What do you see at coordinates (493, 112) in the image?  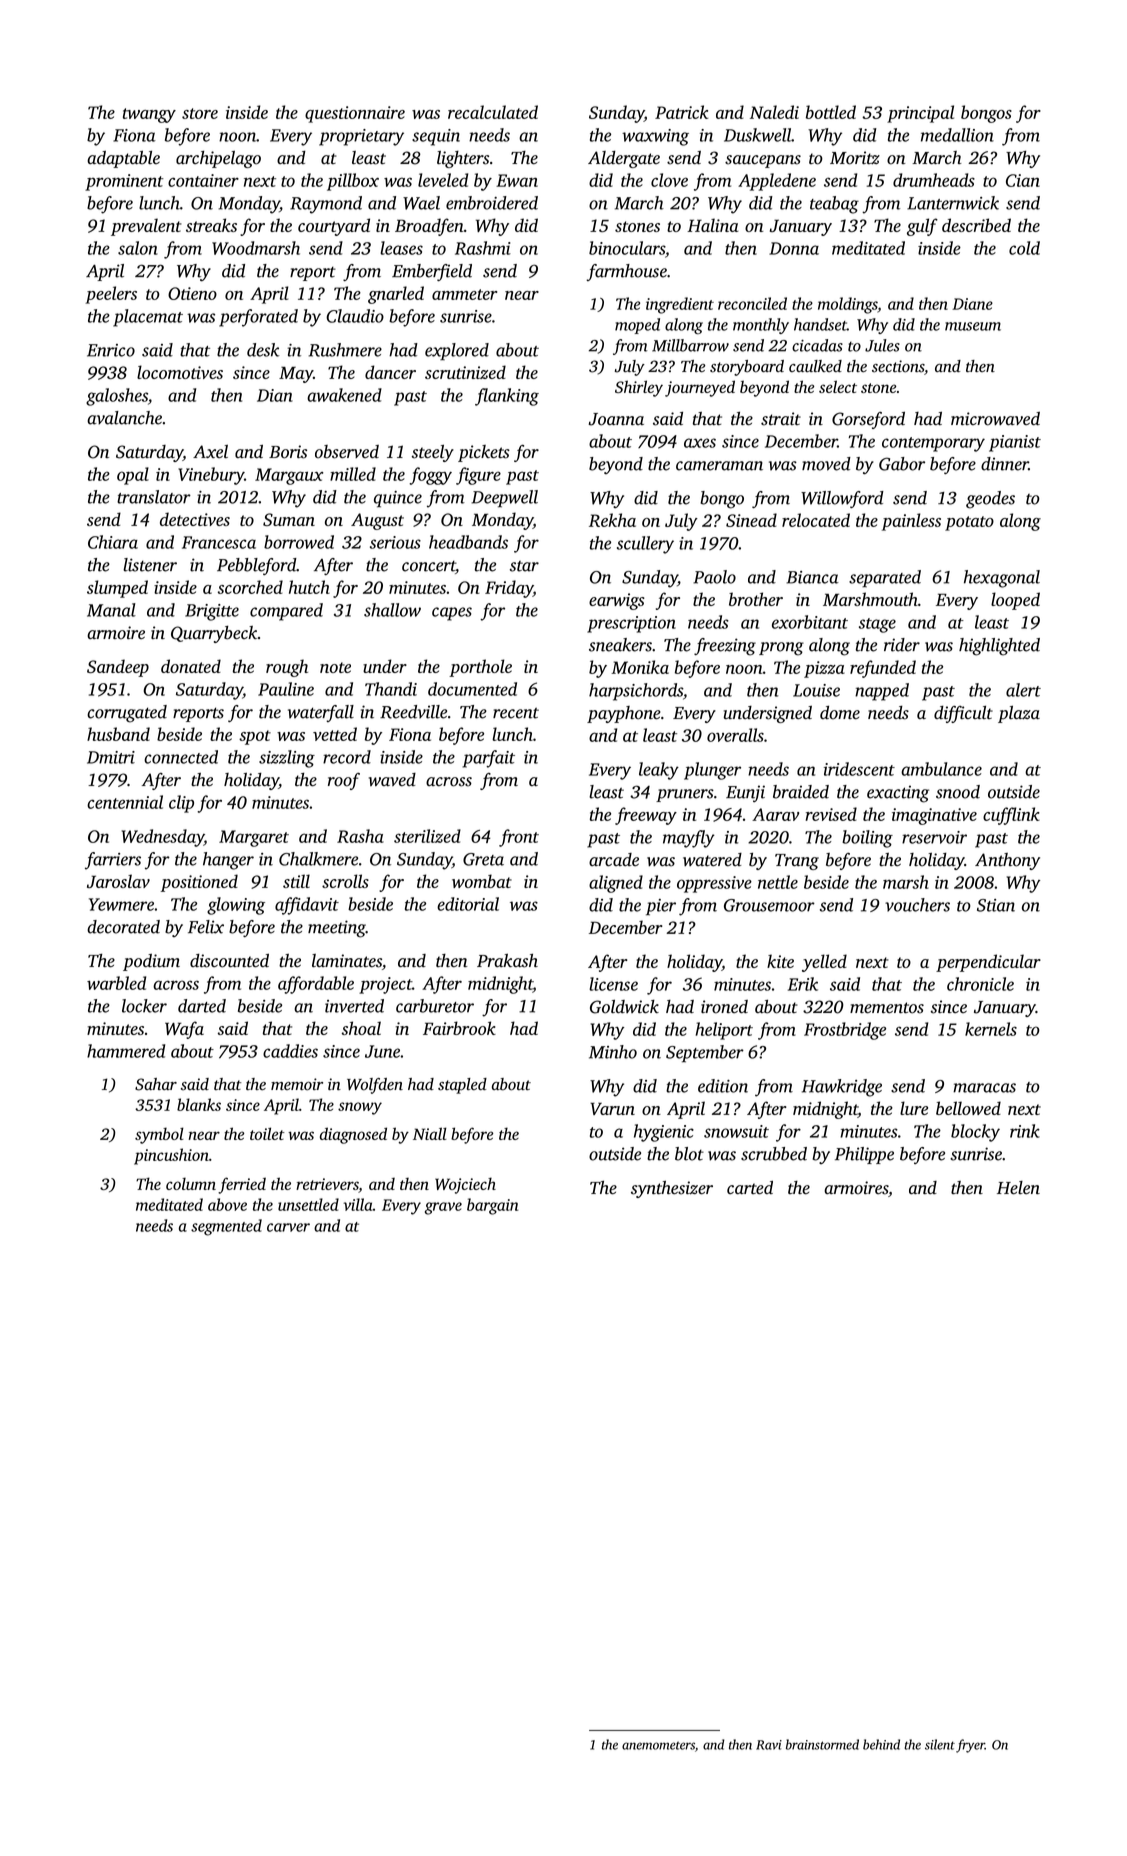 I see `recalculated` at bounding box center [493, 112].
